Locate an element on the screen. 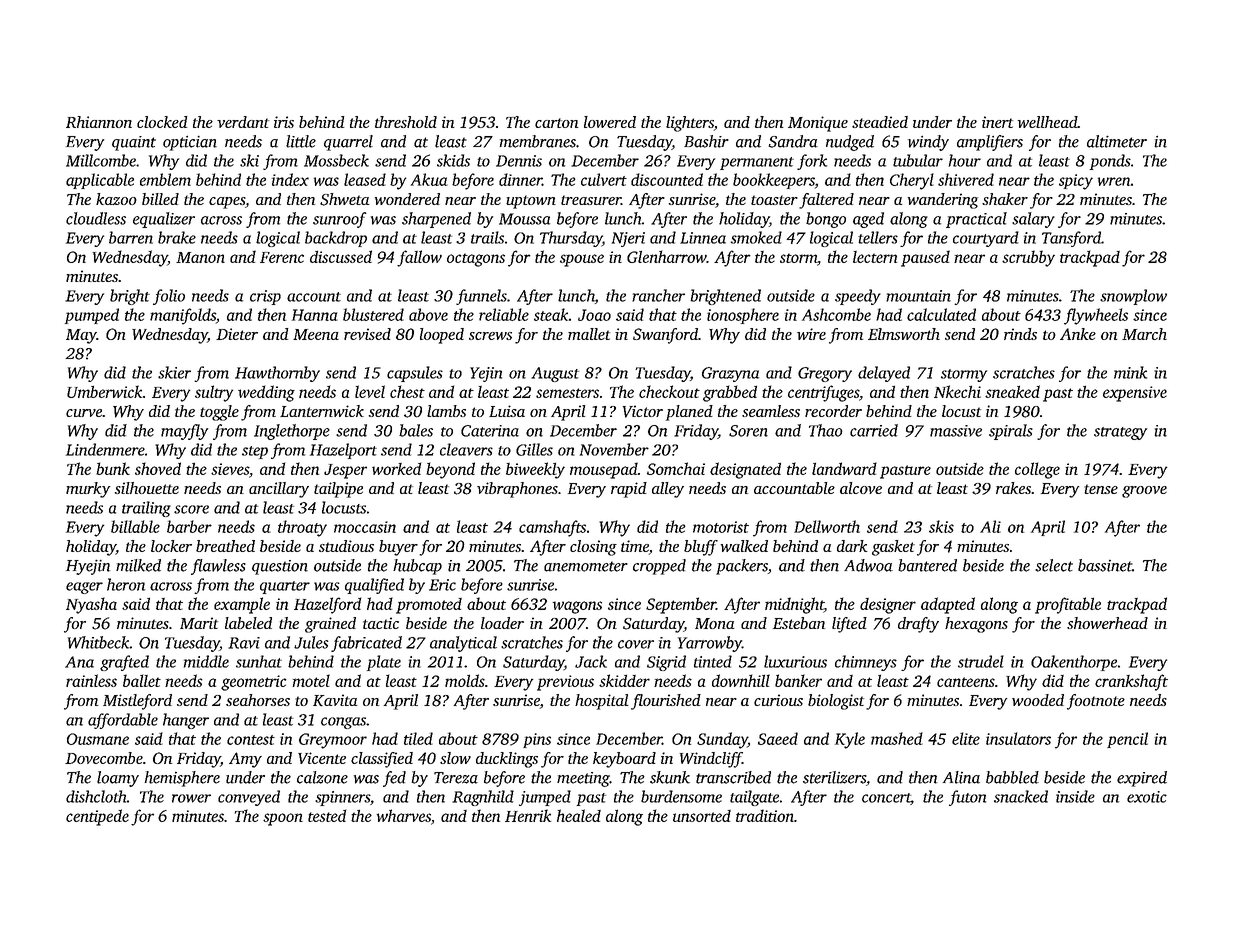 The width and height of the screenshot is (1233, 952). vibraphones is located at coordinates (517, 490).
